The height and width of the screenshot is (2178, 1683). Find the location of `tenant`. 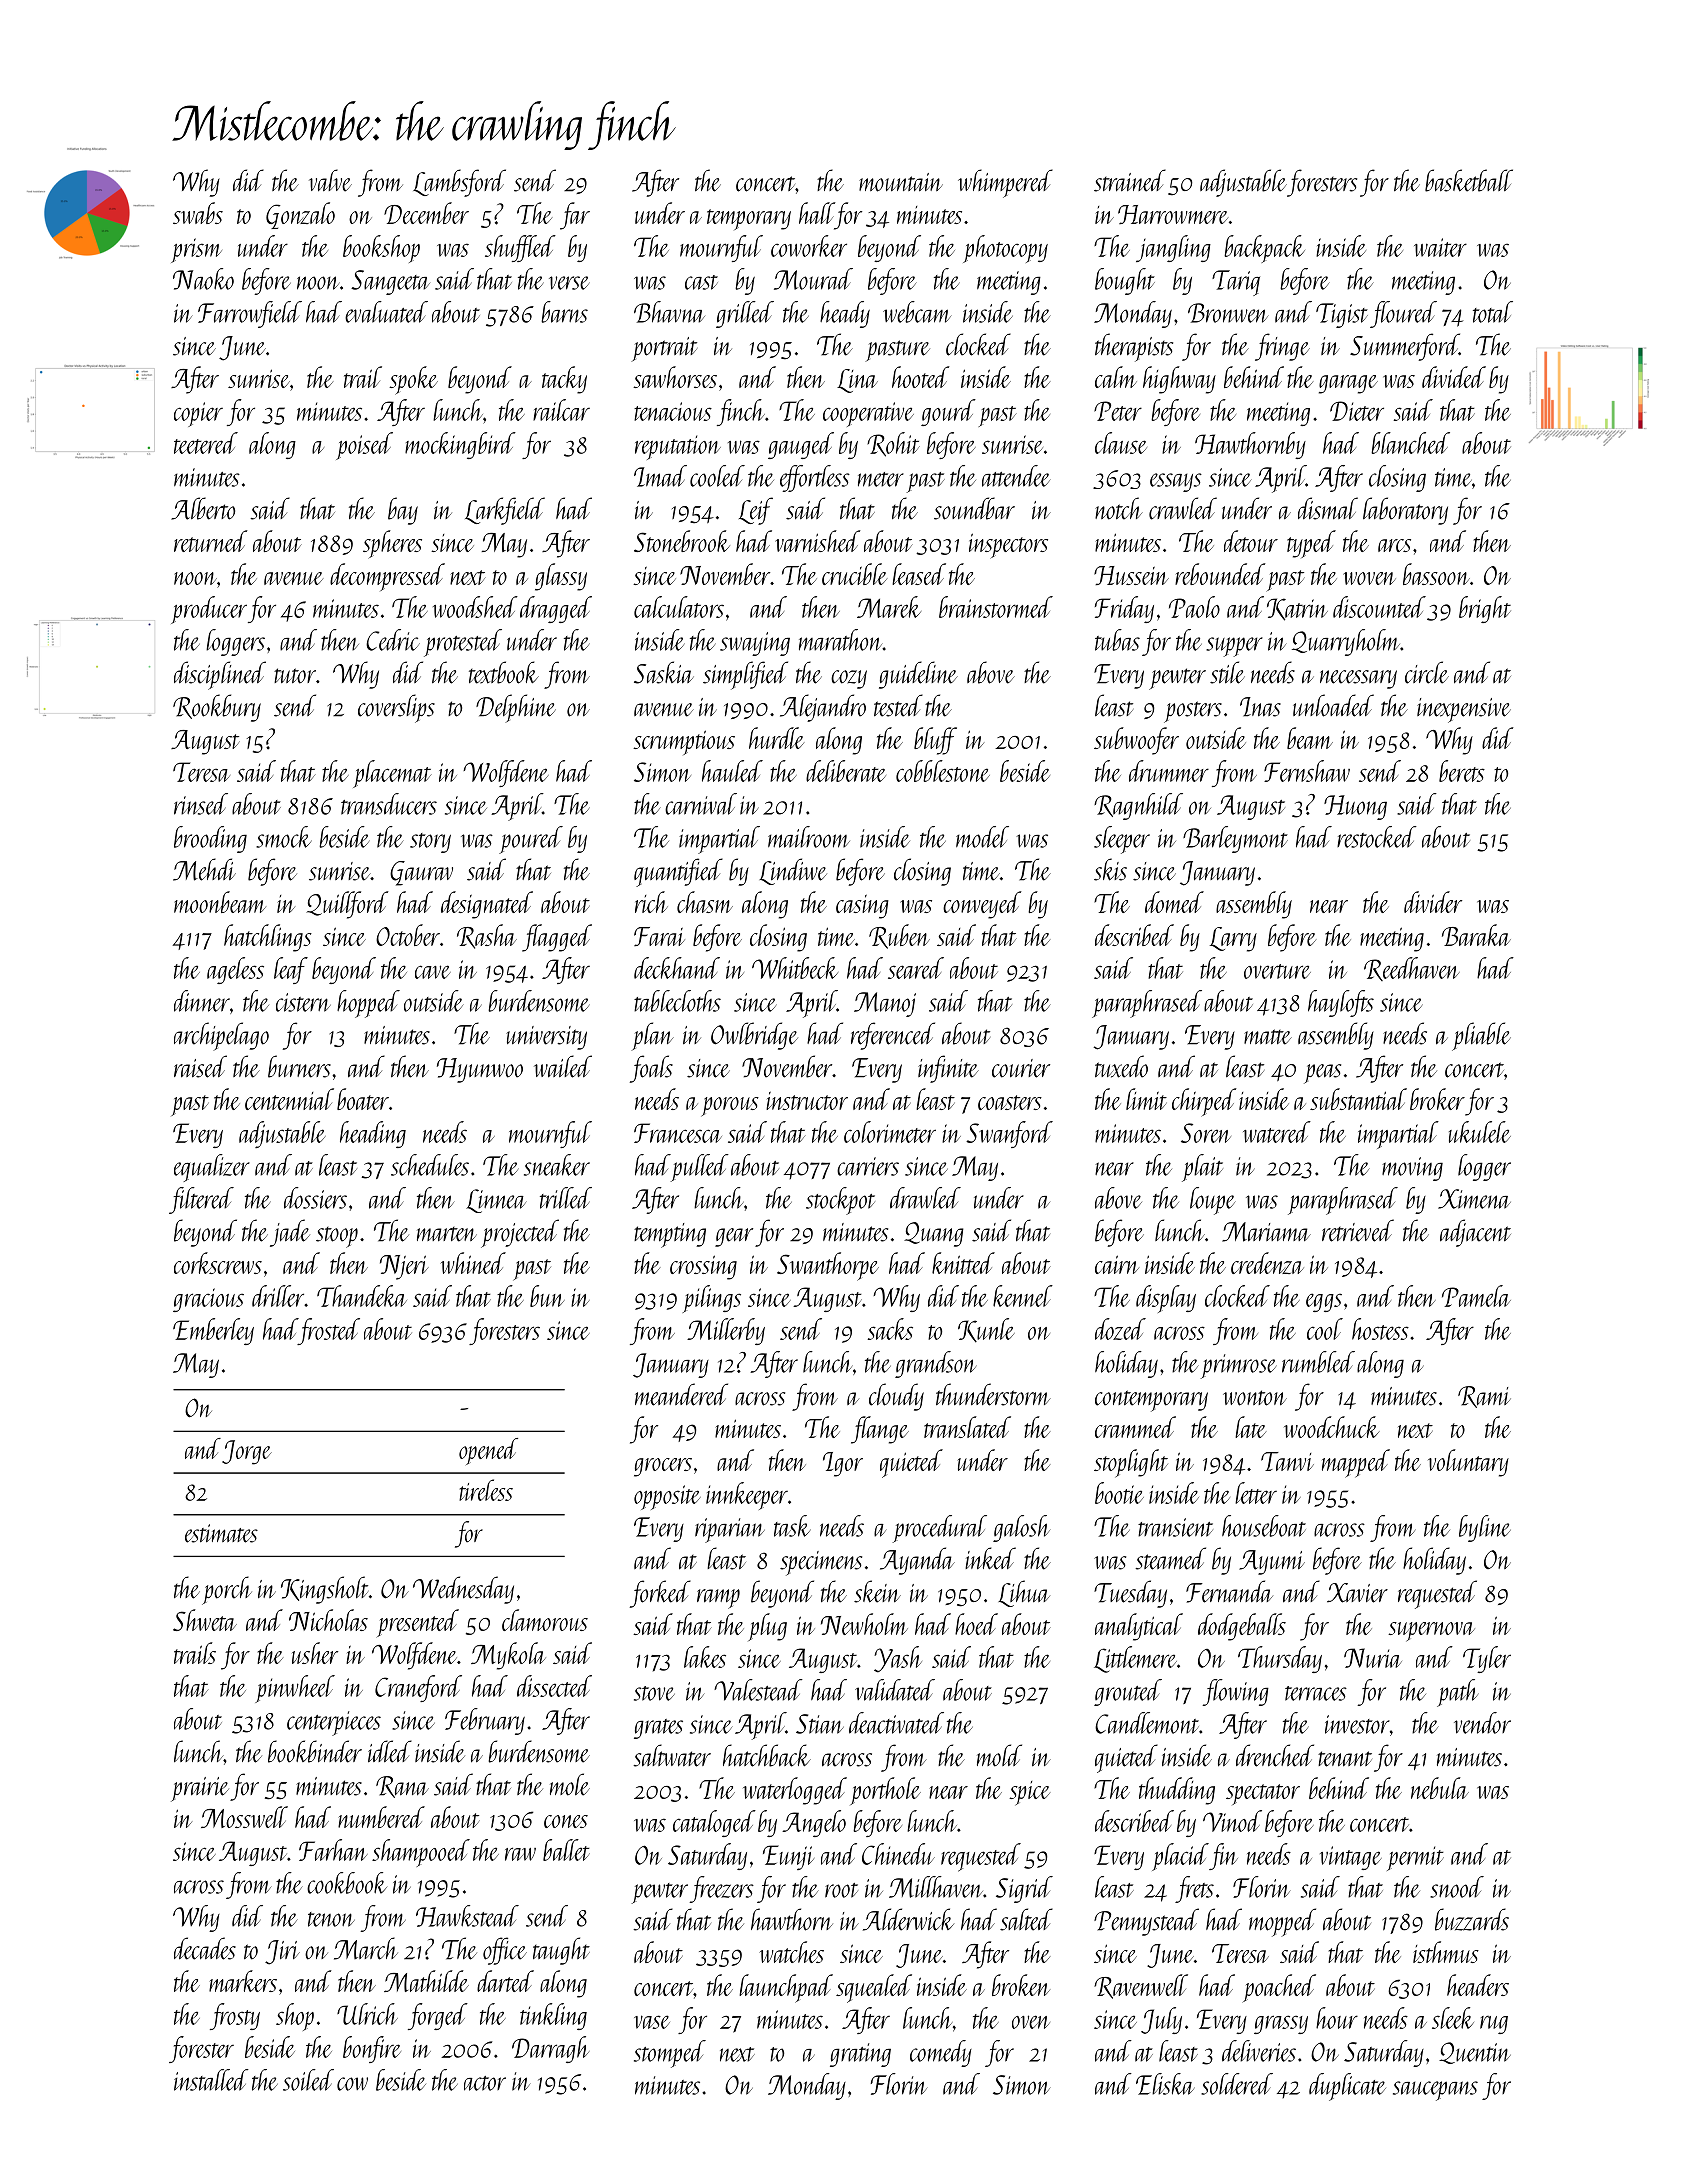

tenant is located at coordinates (1345, 1759).
